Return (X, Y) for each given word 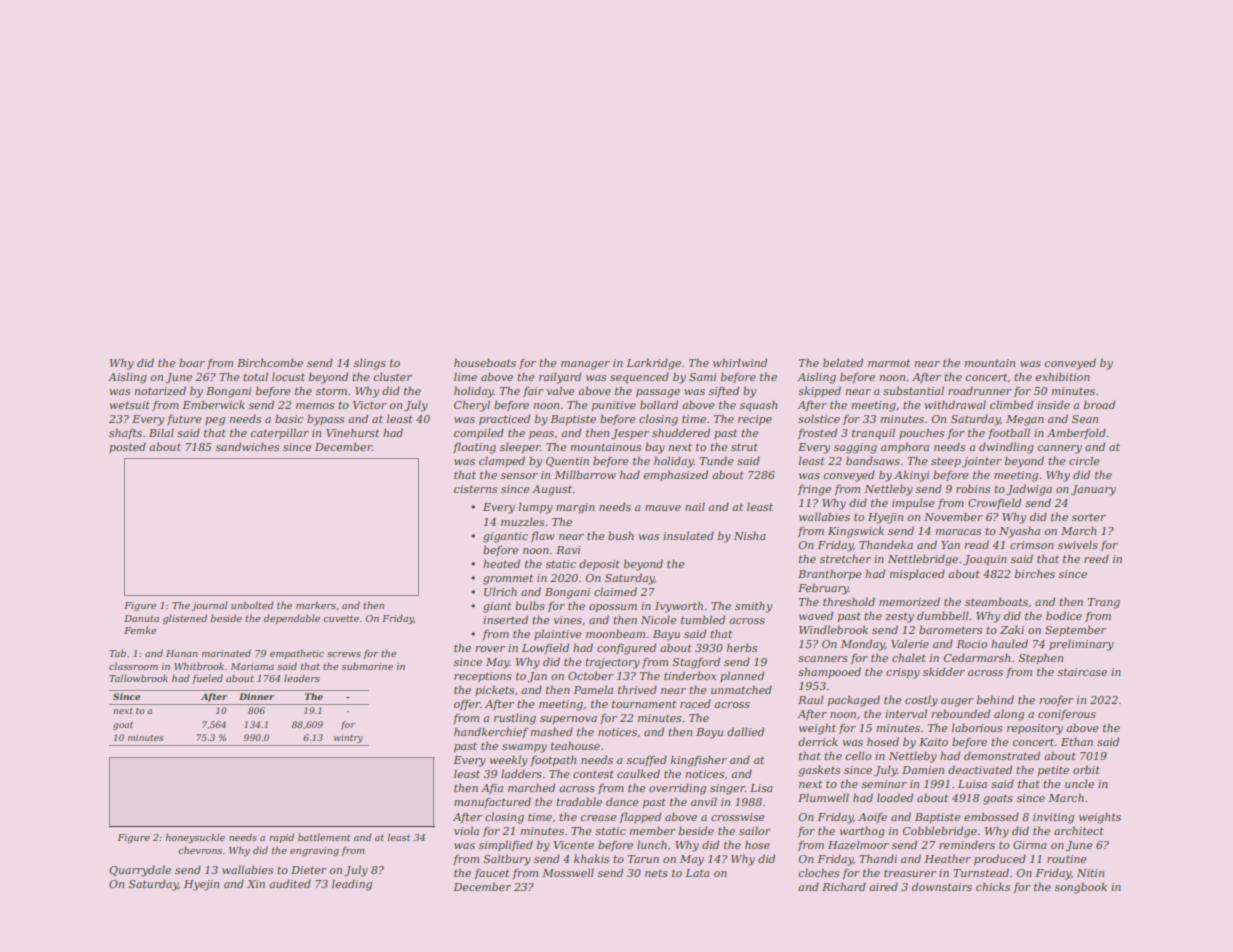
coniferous (1067, 714)
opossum (613, 608)
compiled (479, 433)
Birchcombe (270, 362)
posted (127, 447)
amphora (905, 447)
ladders (521, 773)
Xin (256, 884)
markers (316, 605)
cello (858, 755)
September (1075, 630)
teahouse (575, 745)
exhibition (1063, 376)
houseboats (485, 362)
